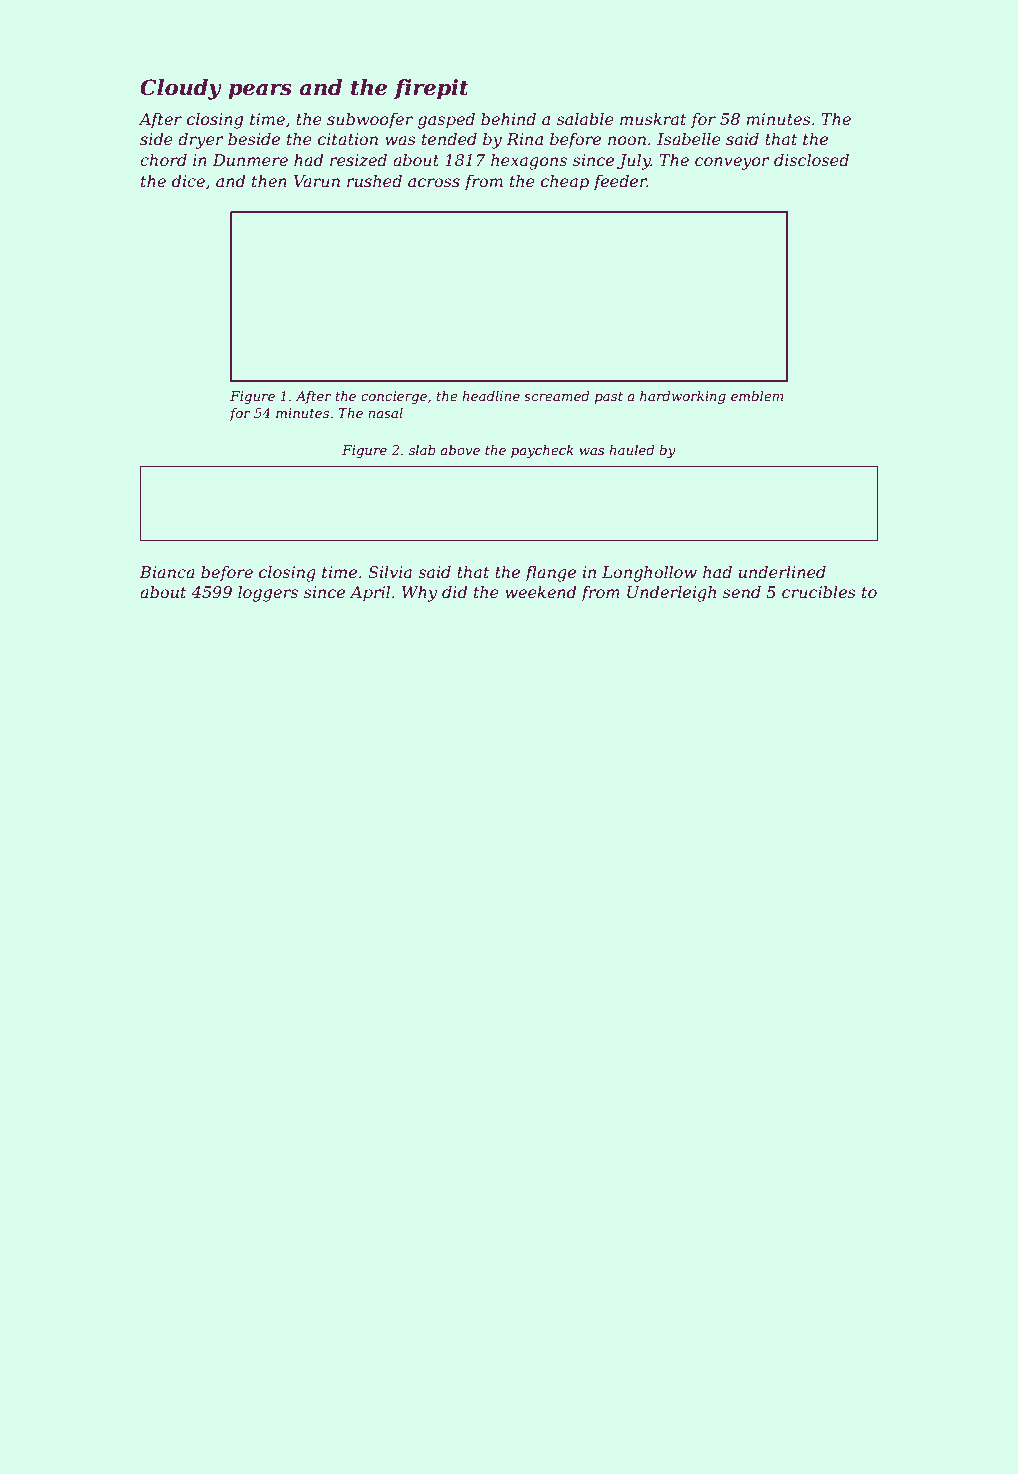 Image resolution: width=1018 pixels, height=1474 pixels. Describe the element at coordinates (565, 182) in the page. I see `cheap` at that location.
